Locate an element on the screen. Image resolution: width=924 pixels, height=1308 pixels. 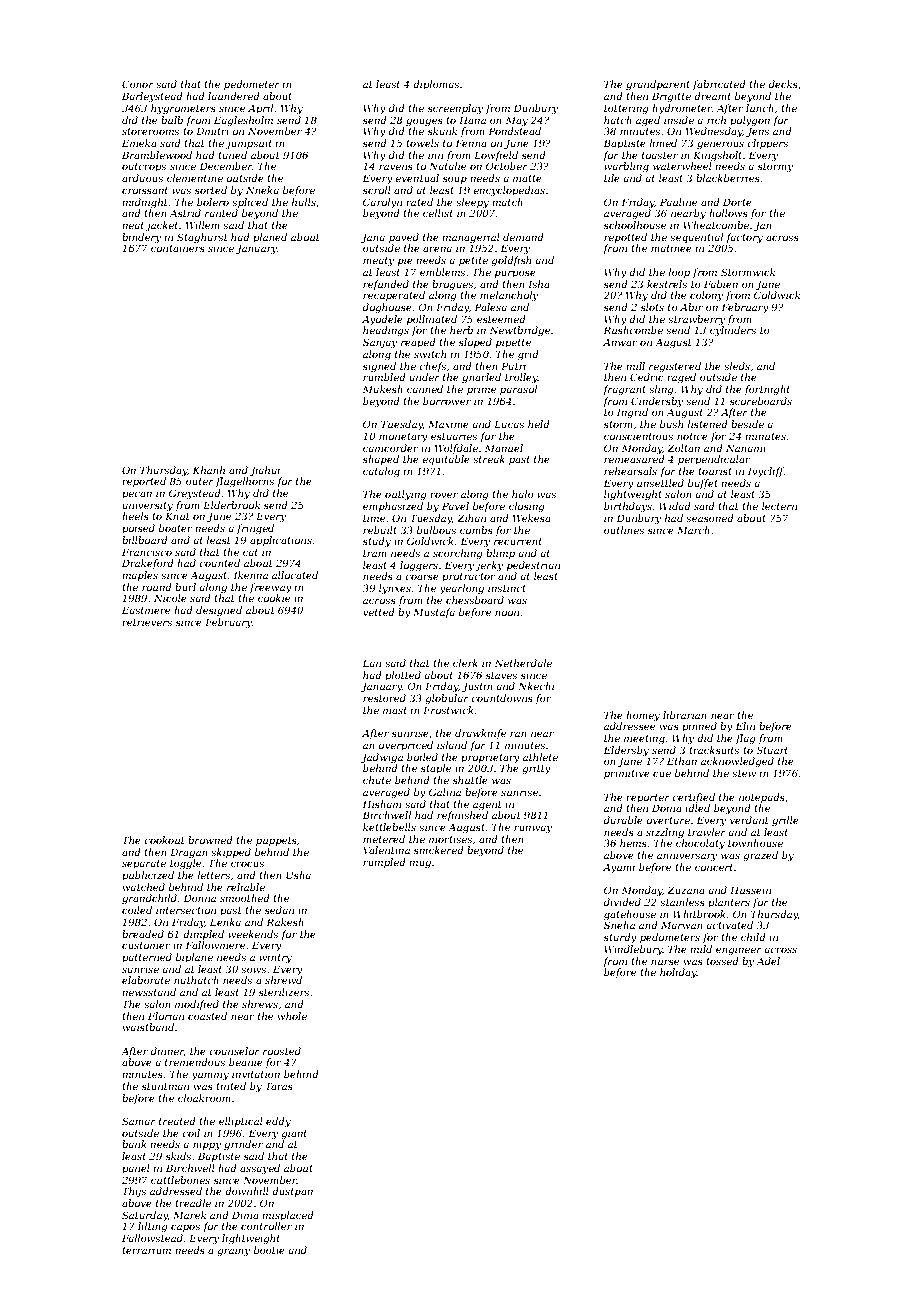
diplomas is located at coordinates (436, 85).
